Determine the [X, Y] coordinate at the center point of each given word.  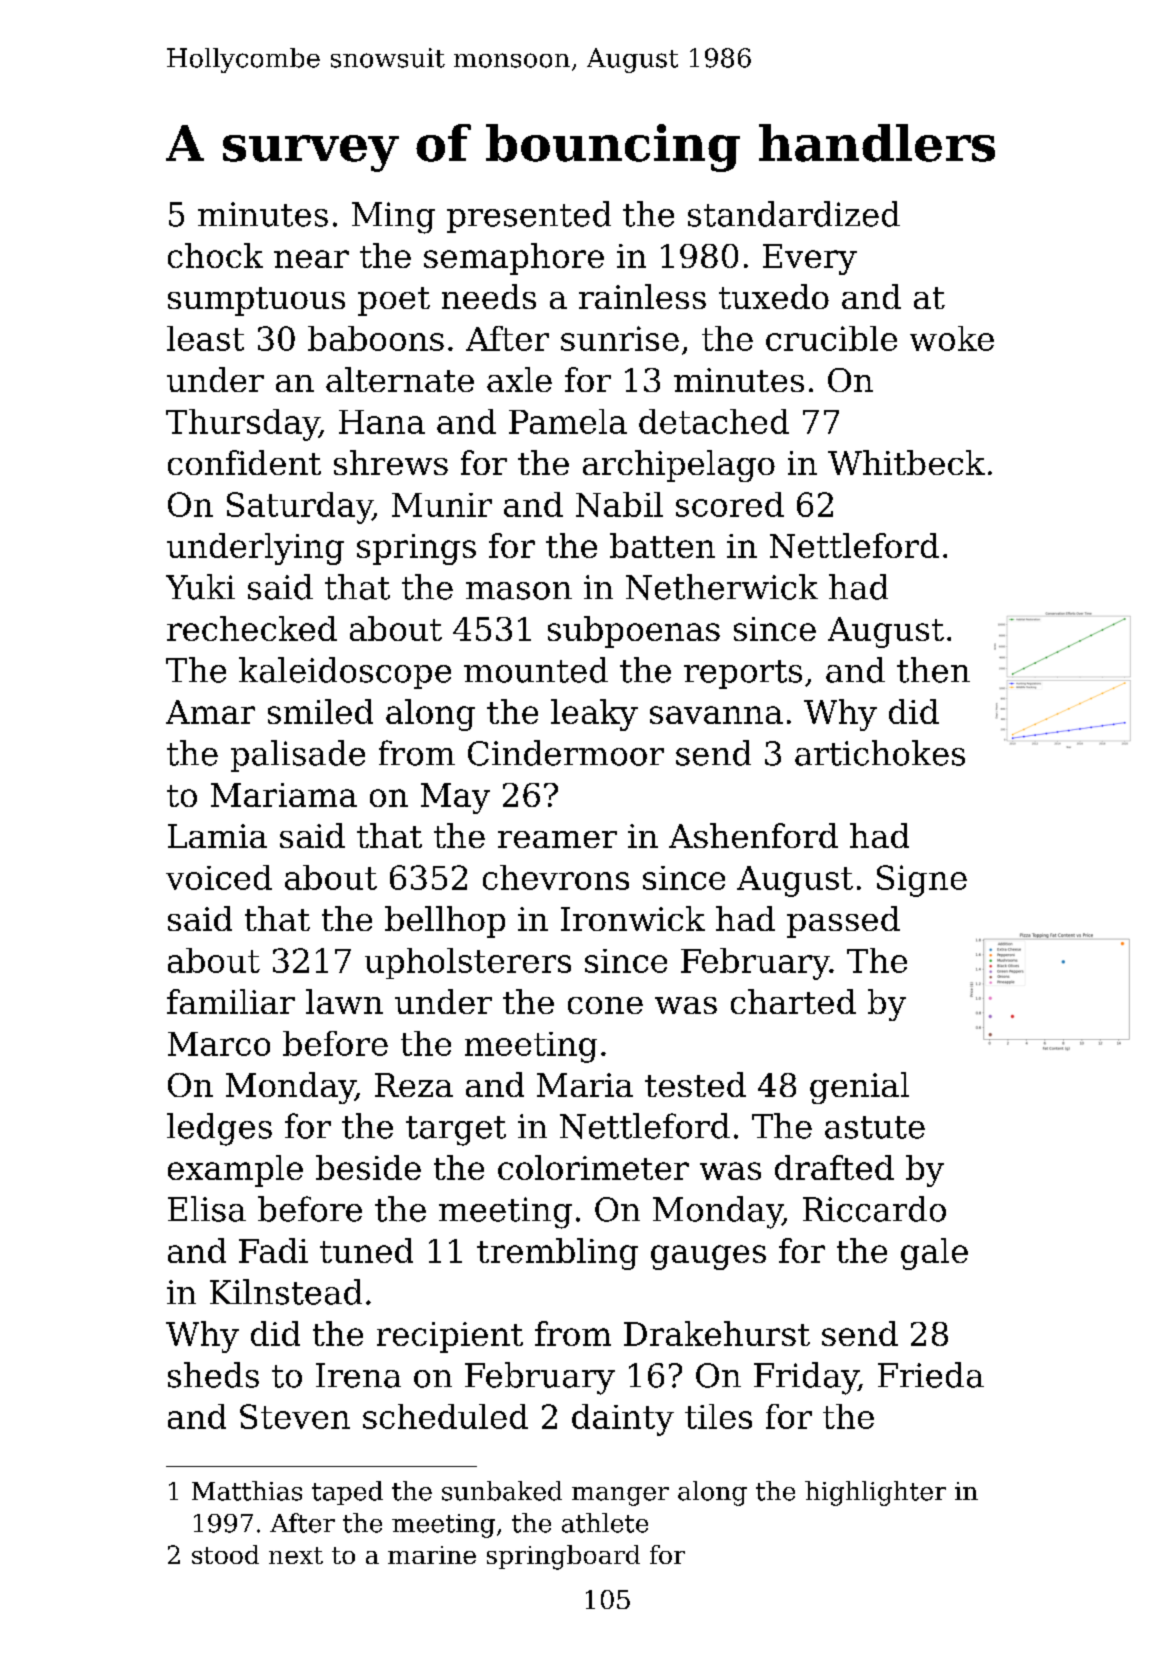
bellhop [445, 922]
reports [743, 674]
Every [810, 259]
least [205, 338]
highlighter [875, 1493]
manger [620, 1496]
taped [347, 1493]
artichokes [880, 753]
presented [529, 217]
